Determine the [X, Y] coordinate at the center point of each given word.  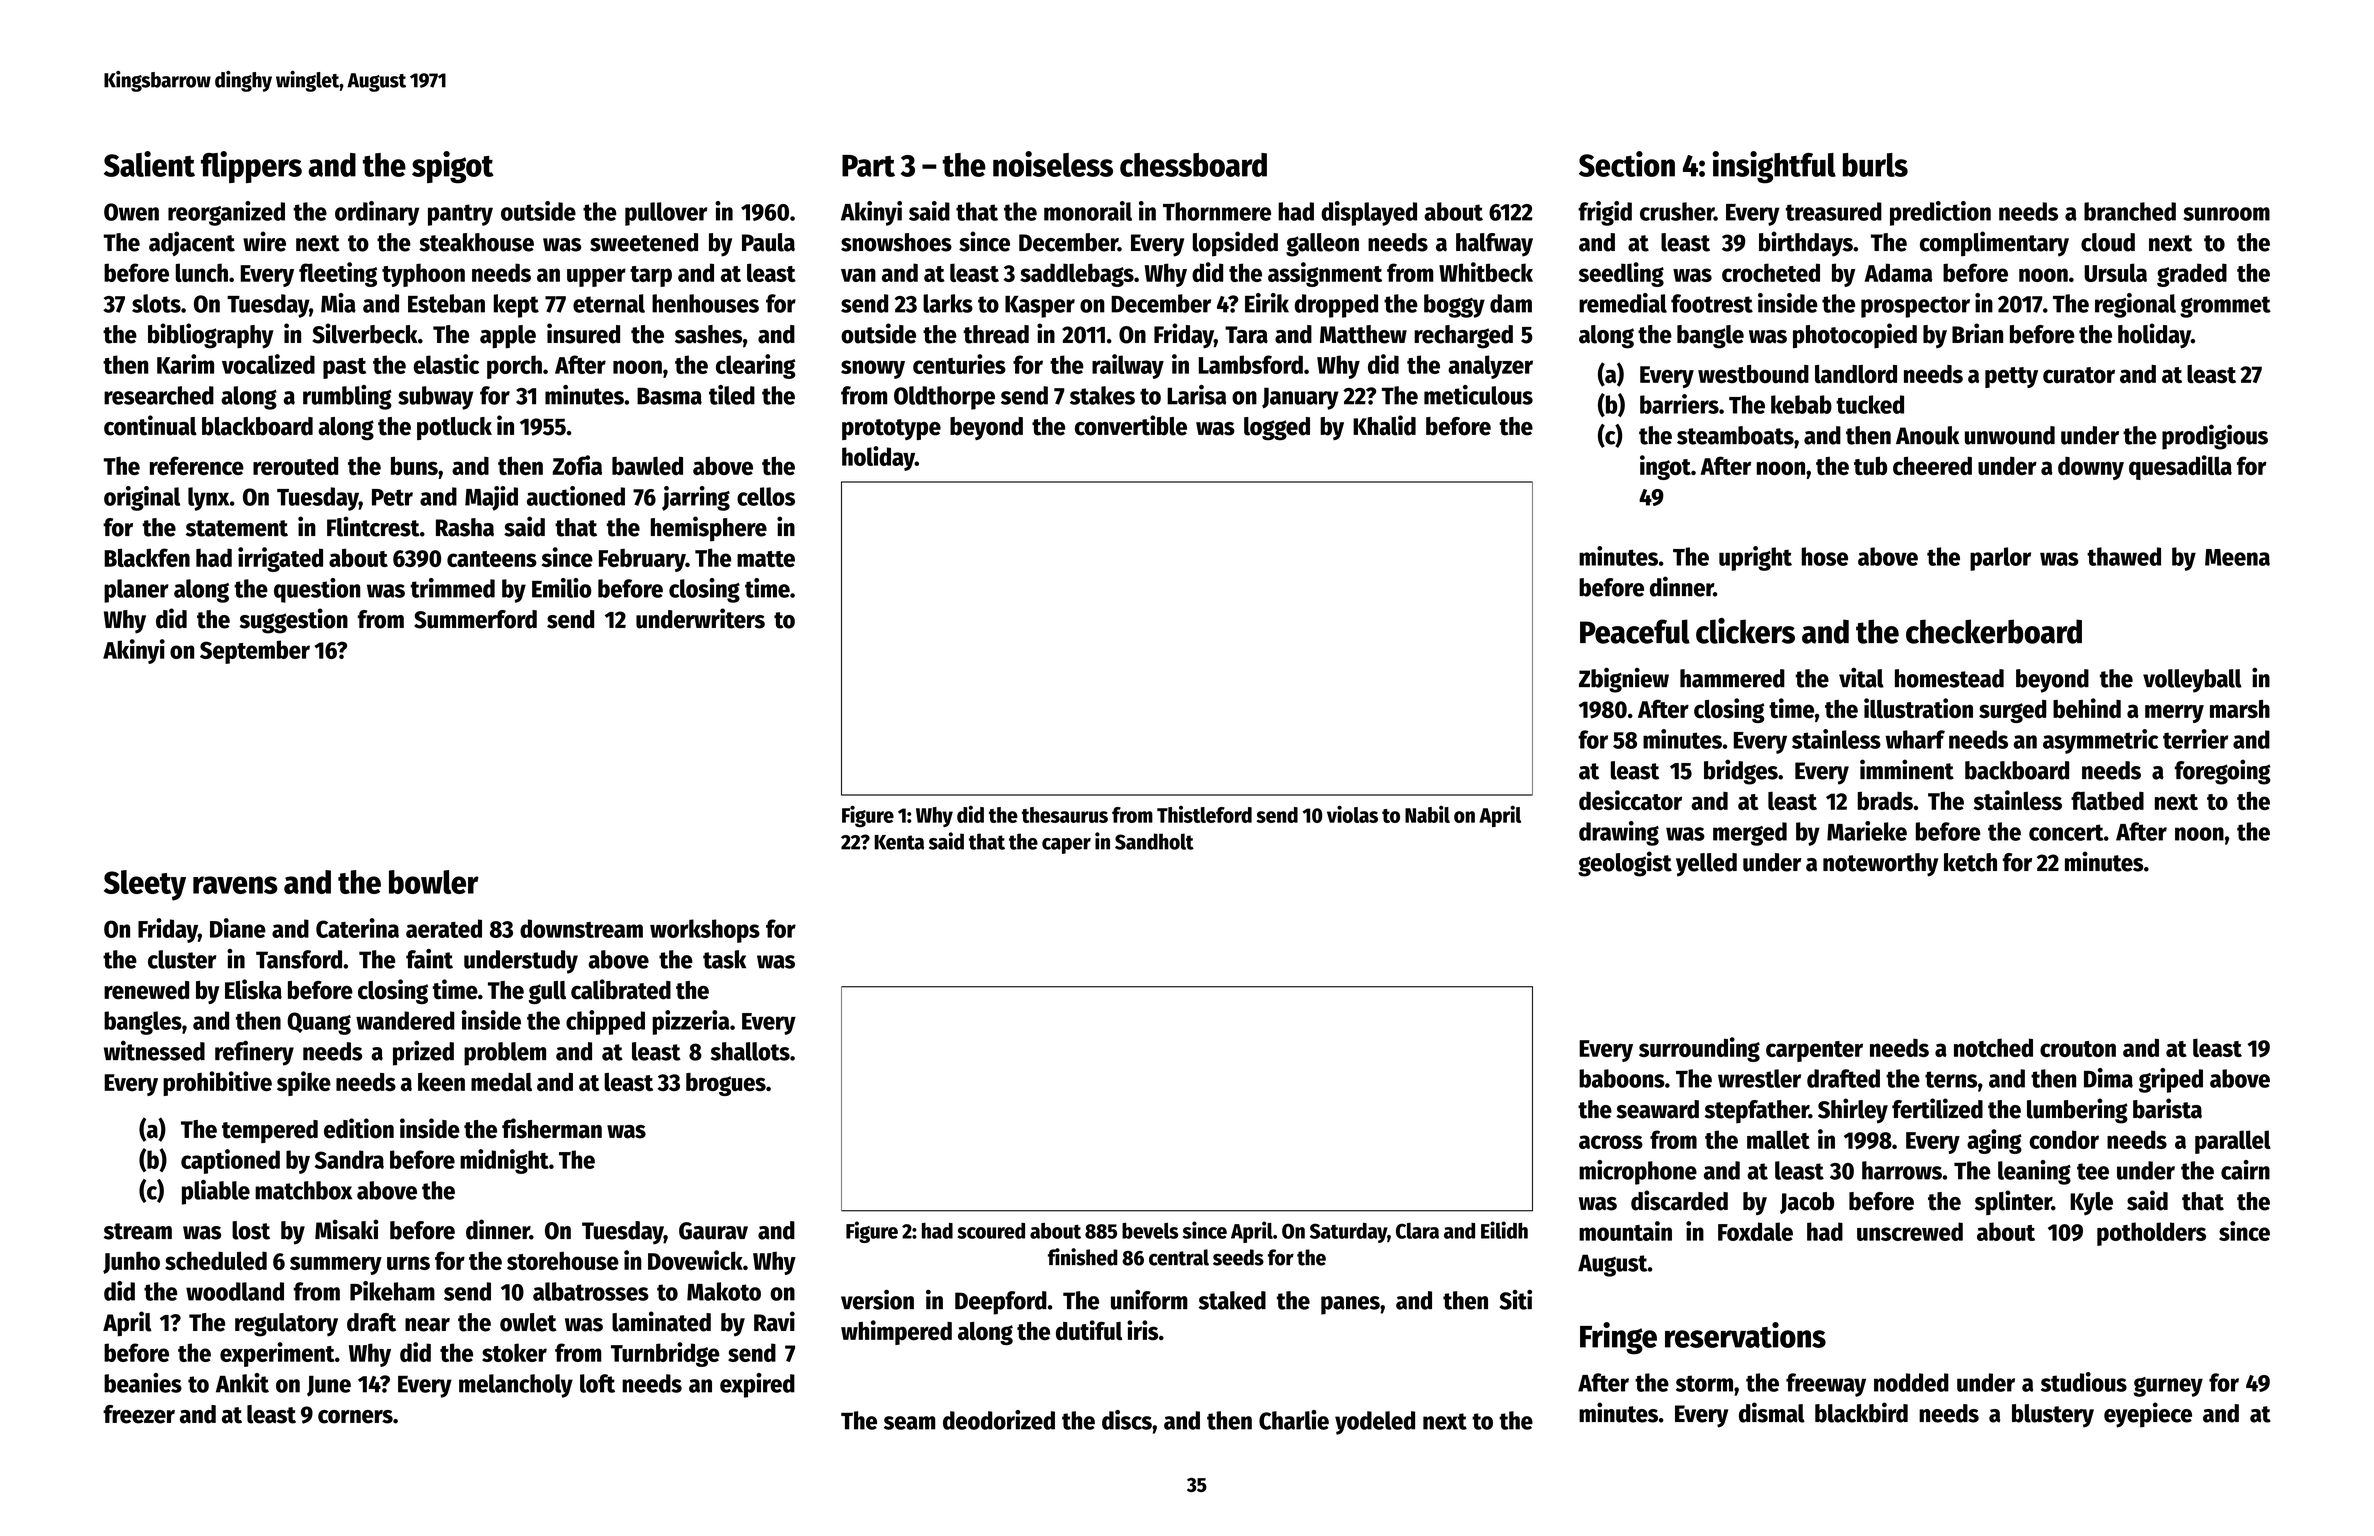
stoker [514, 1352]
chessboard [1193, 165]
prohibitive [217, 1083]
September [255, 652]
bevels [1150, 1231]
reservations [1745, 1335]
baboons [1622, 1078]
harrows [1902, 1170]
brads [1885, 800]
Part [868, 166]
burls [1875, 165]
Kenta [899, 842]
